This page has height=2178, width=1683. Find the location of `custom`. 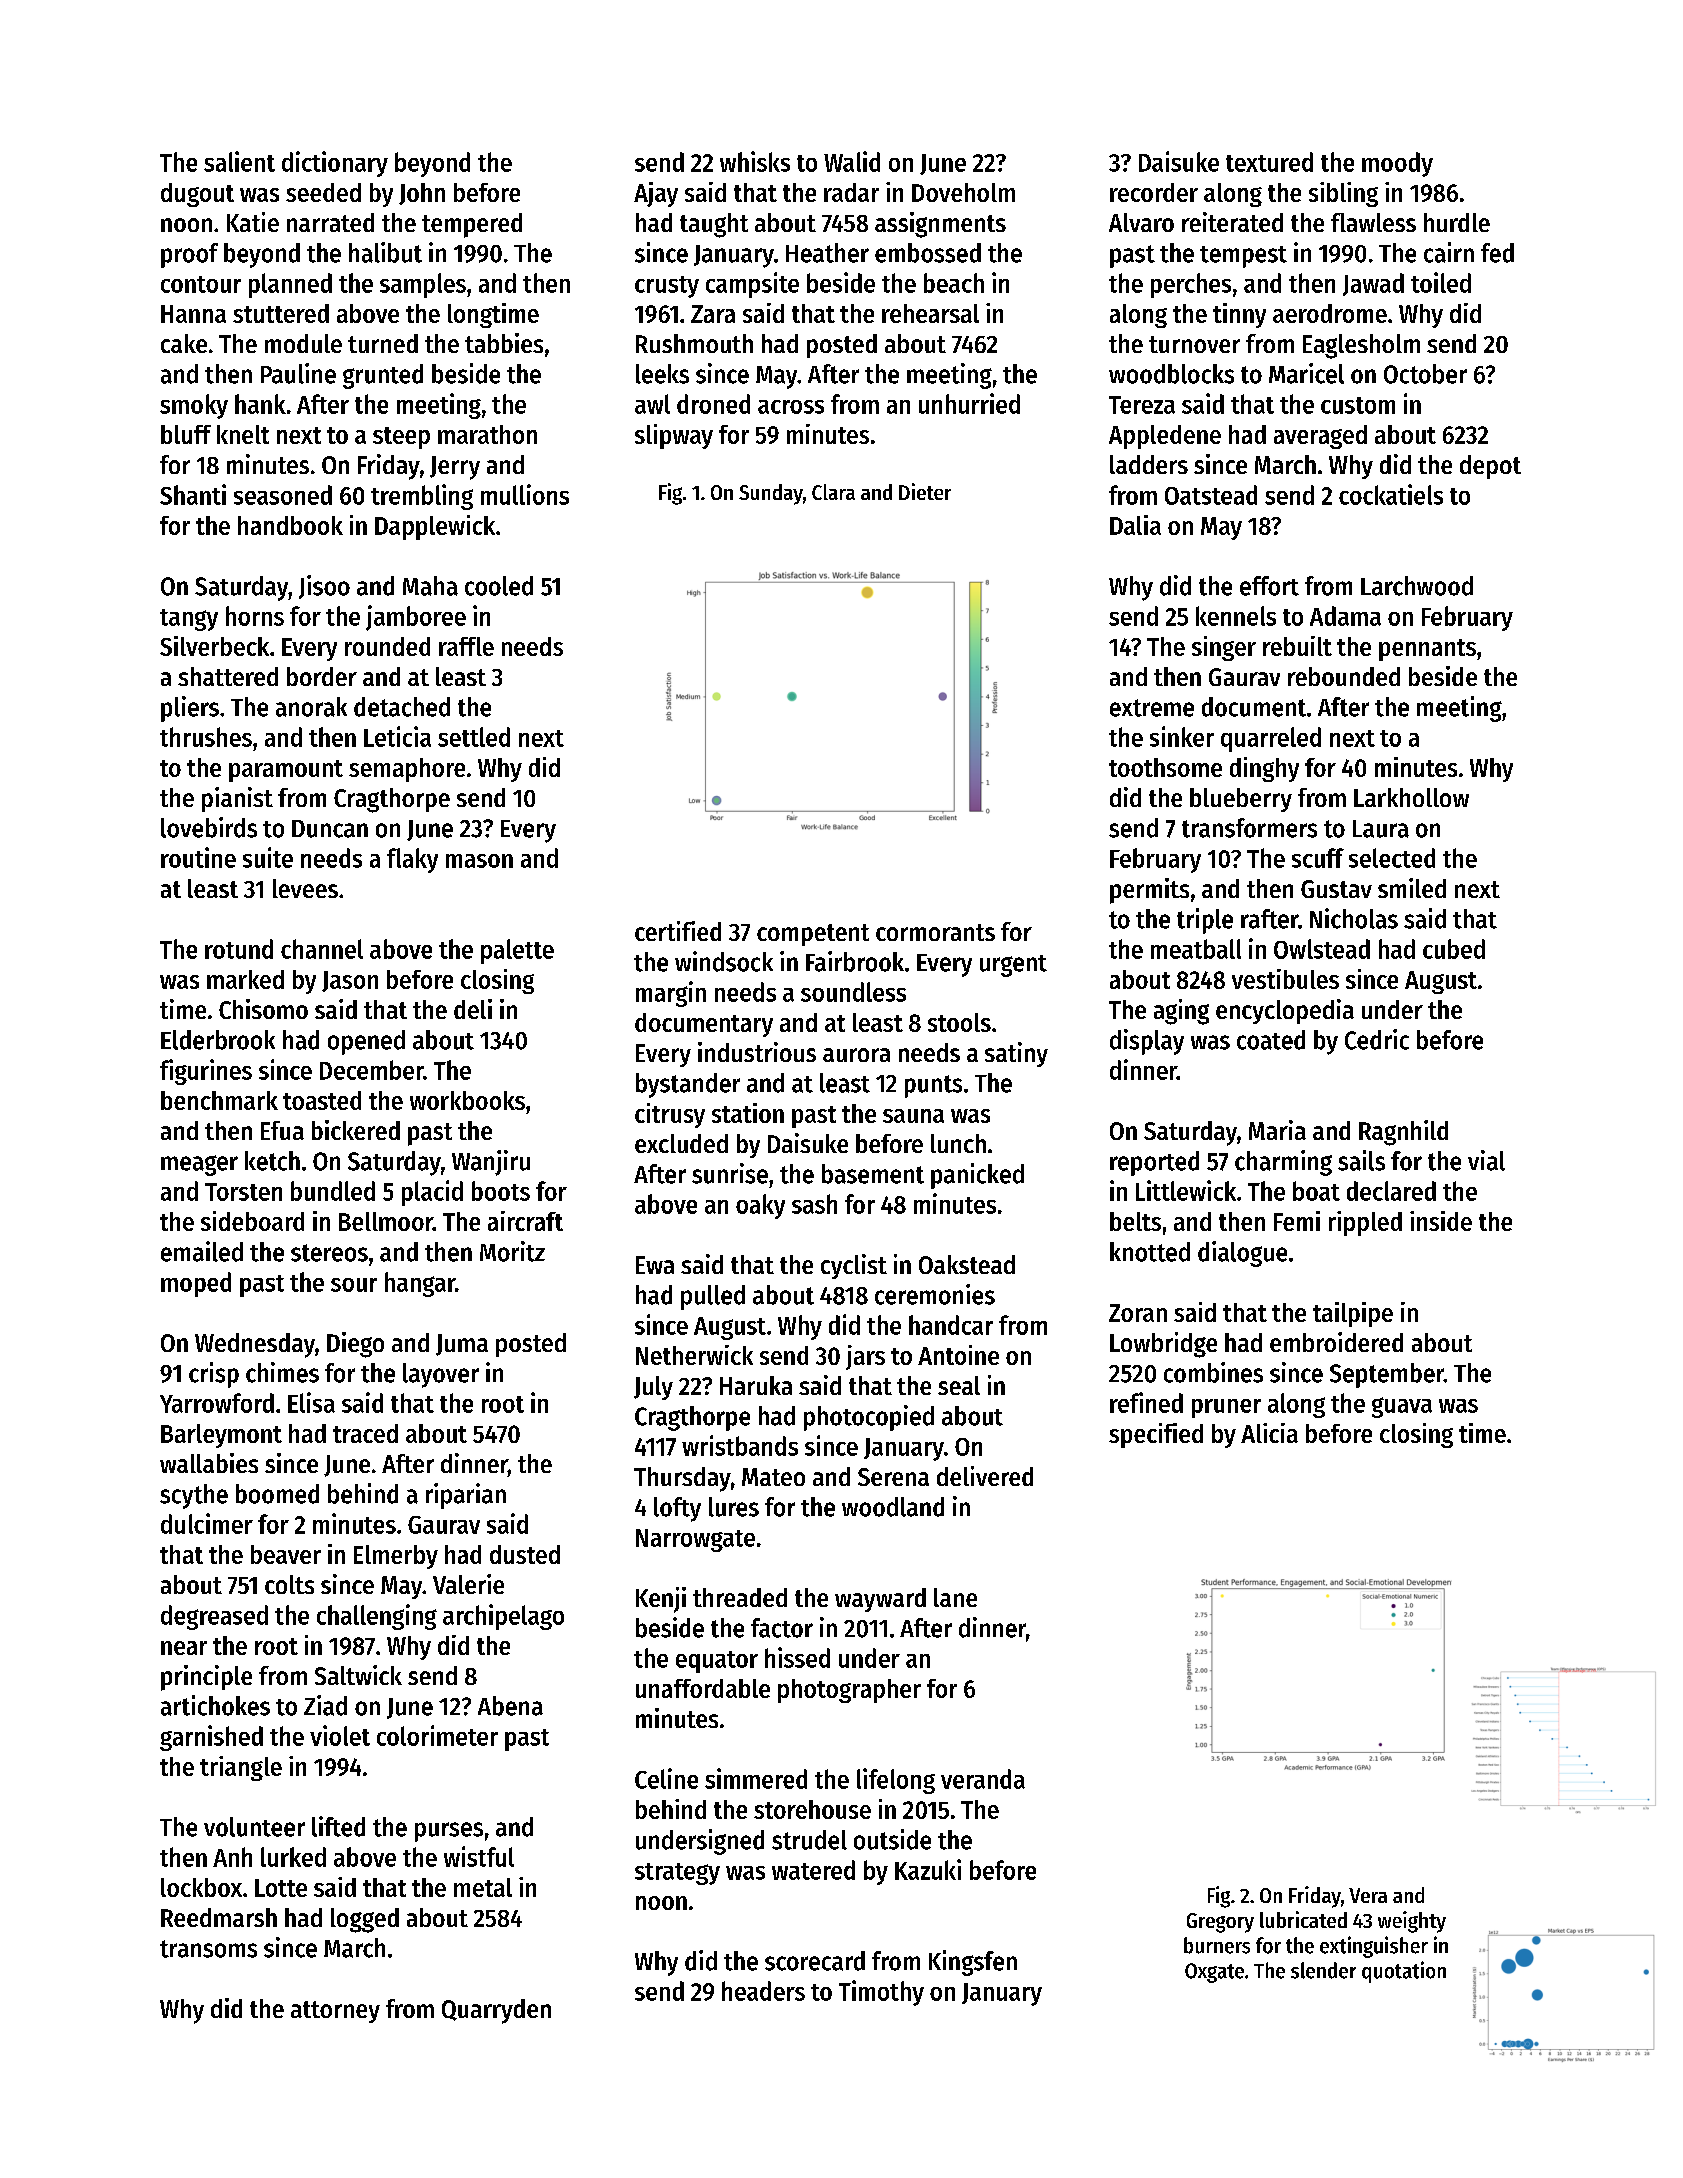

custom is located at coordinates (1358, 405).
